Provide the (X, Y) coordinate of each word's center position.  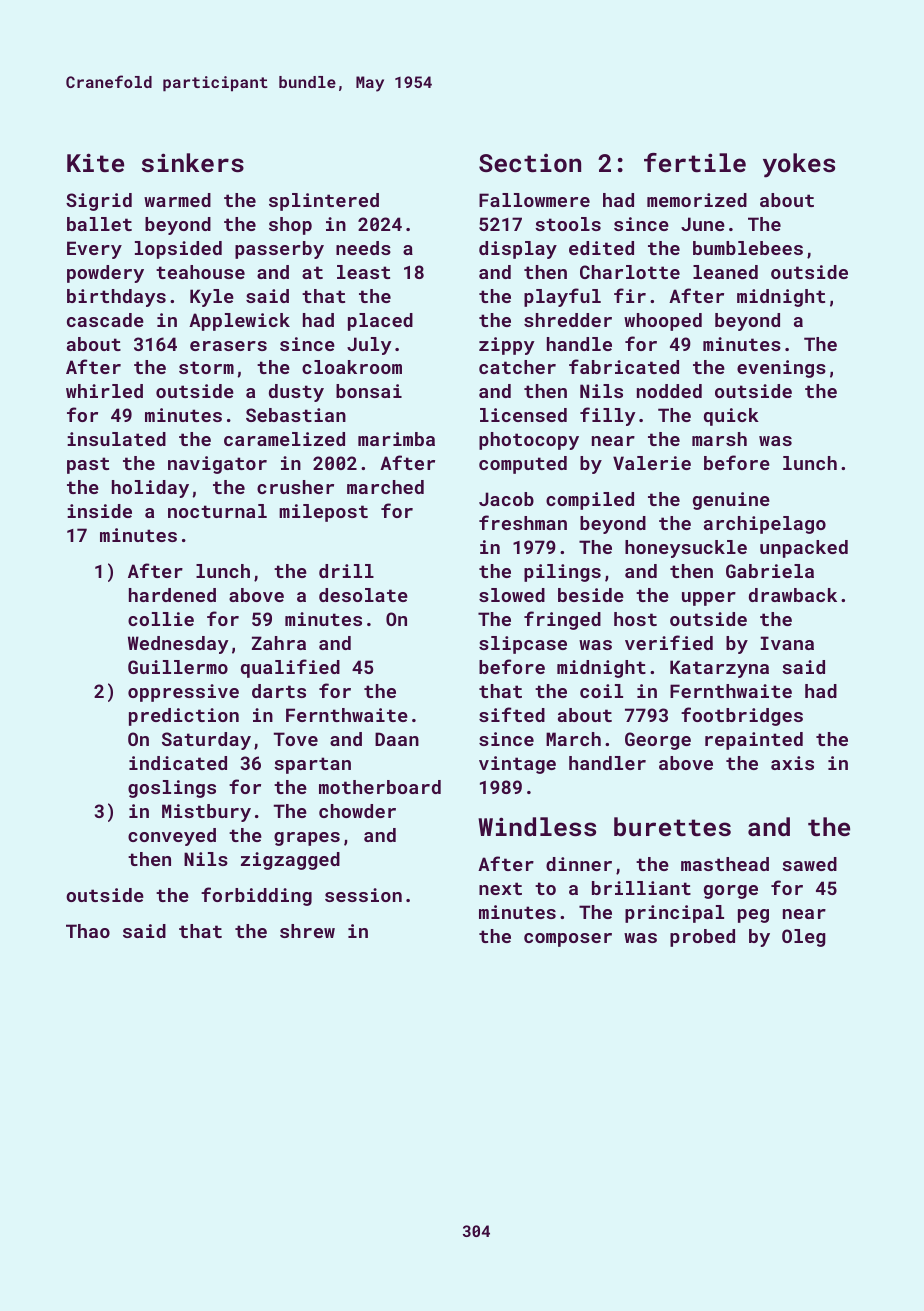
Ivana (787, 643)
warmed (177, 200)
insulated (116, 439)
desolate (363, 595)
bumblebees (748, 248)
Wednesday (178, 645)
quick (731, 417)
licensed (523, 415)
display (518, 250)
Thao (88, 931)
